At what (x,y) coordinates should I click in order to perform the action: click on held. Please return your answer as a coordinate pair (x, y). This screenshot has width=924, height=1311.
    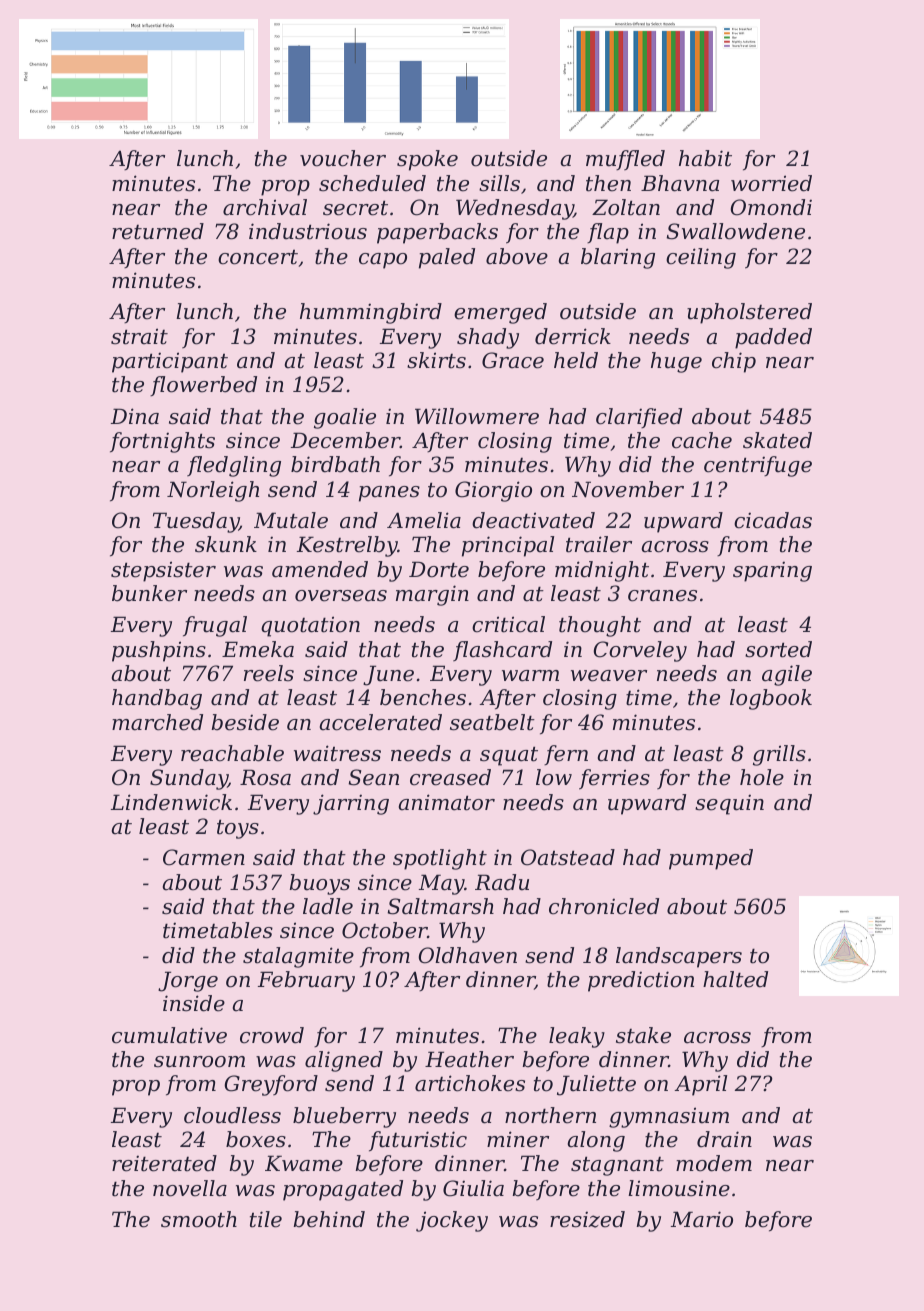
    Looking at the image, I should click on (576, 360).
